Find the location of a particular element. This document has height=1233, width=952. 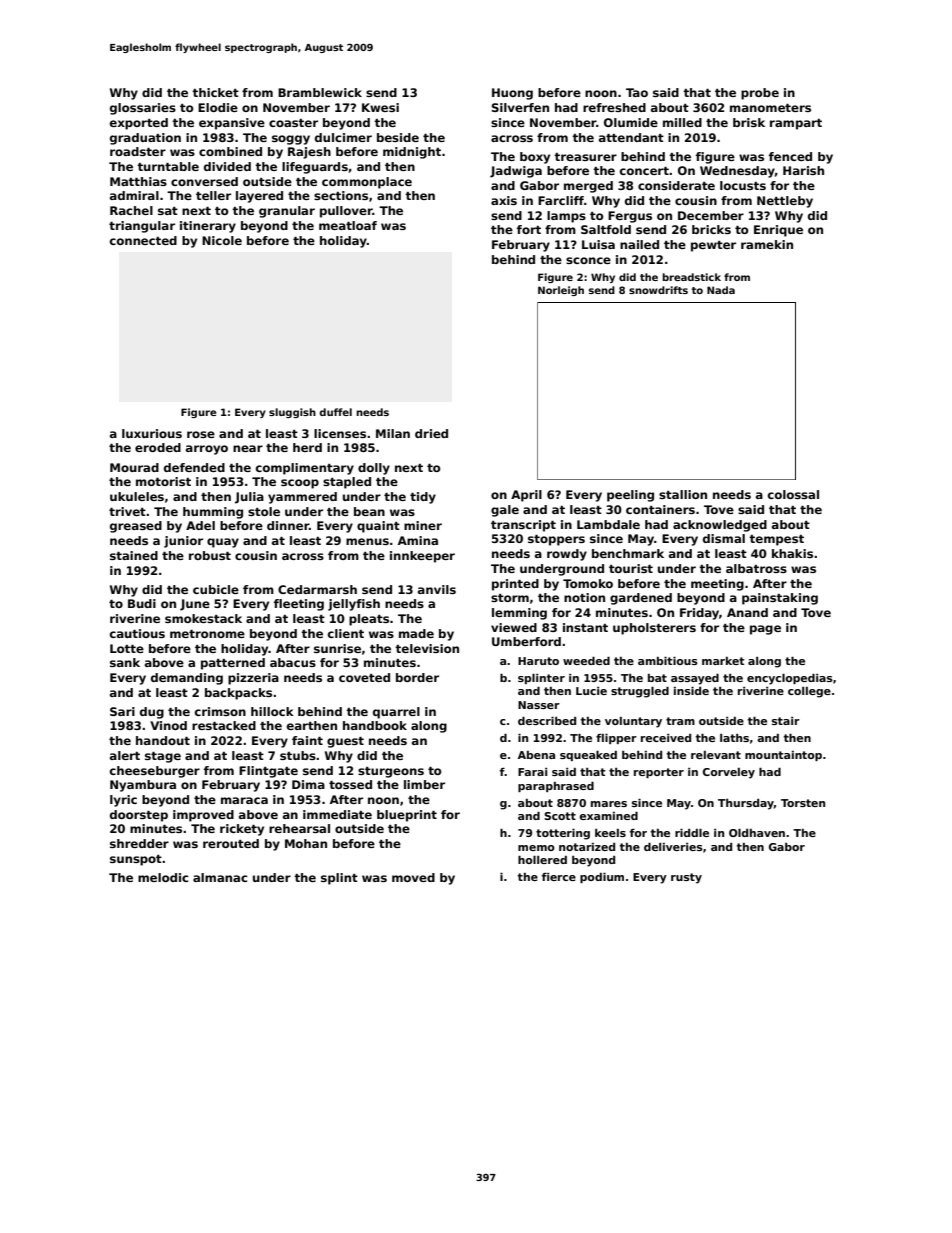

lamps is located at coordinates (566, 217).
